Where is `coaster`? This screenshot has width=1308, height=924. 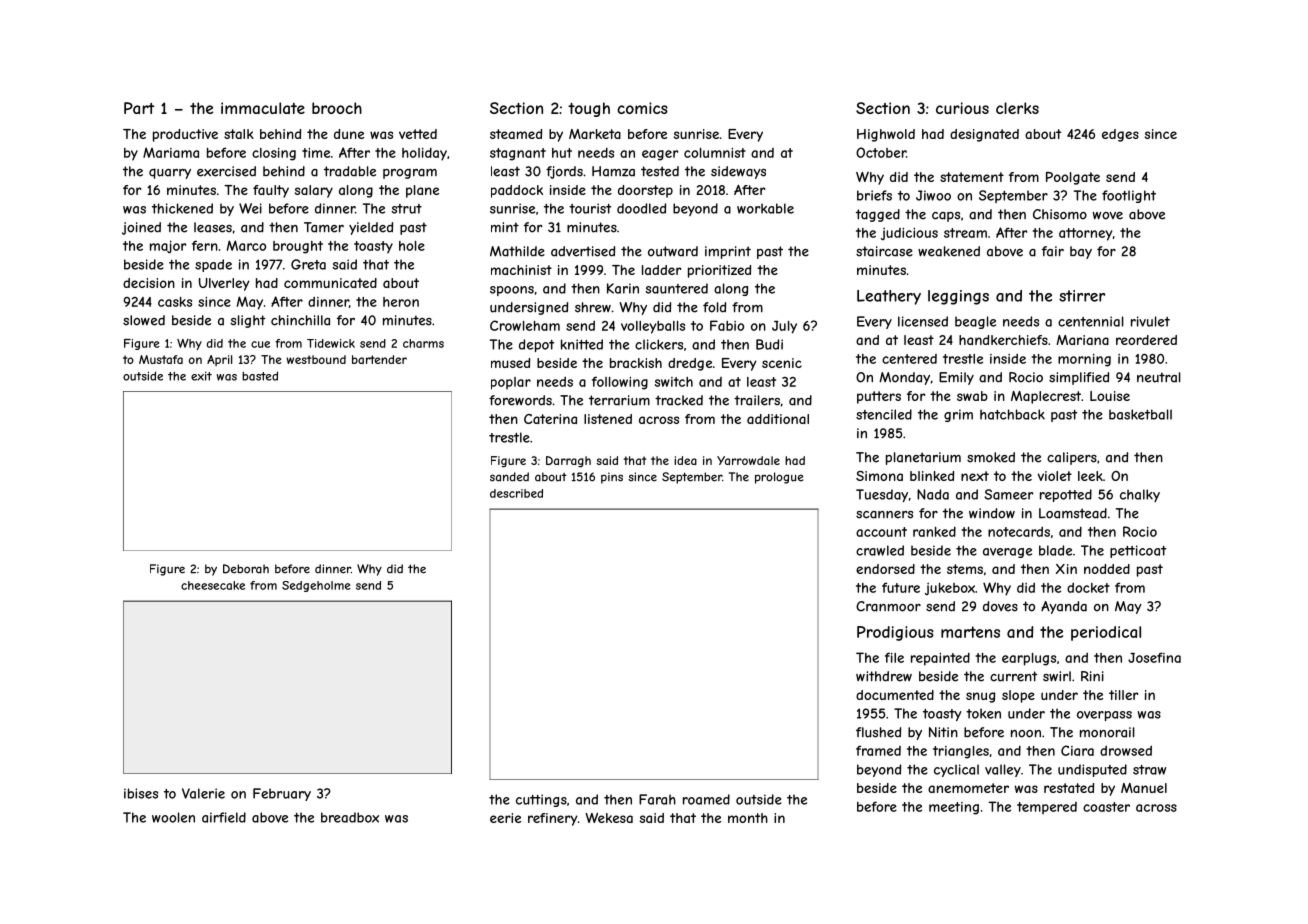 coaster is located at coordinates (1106, 807).
